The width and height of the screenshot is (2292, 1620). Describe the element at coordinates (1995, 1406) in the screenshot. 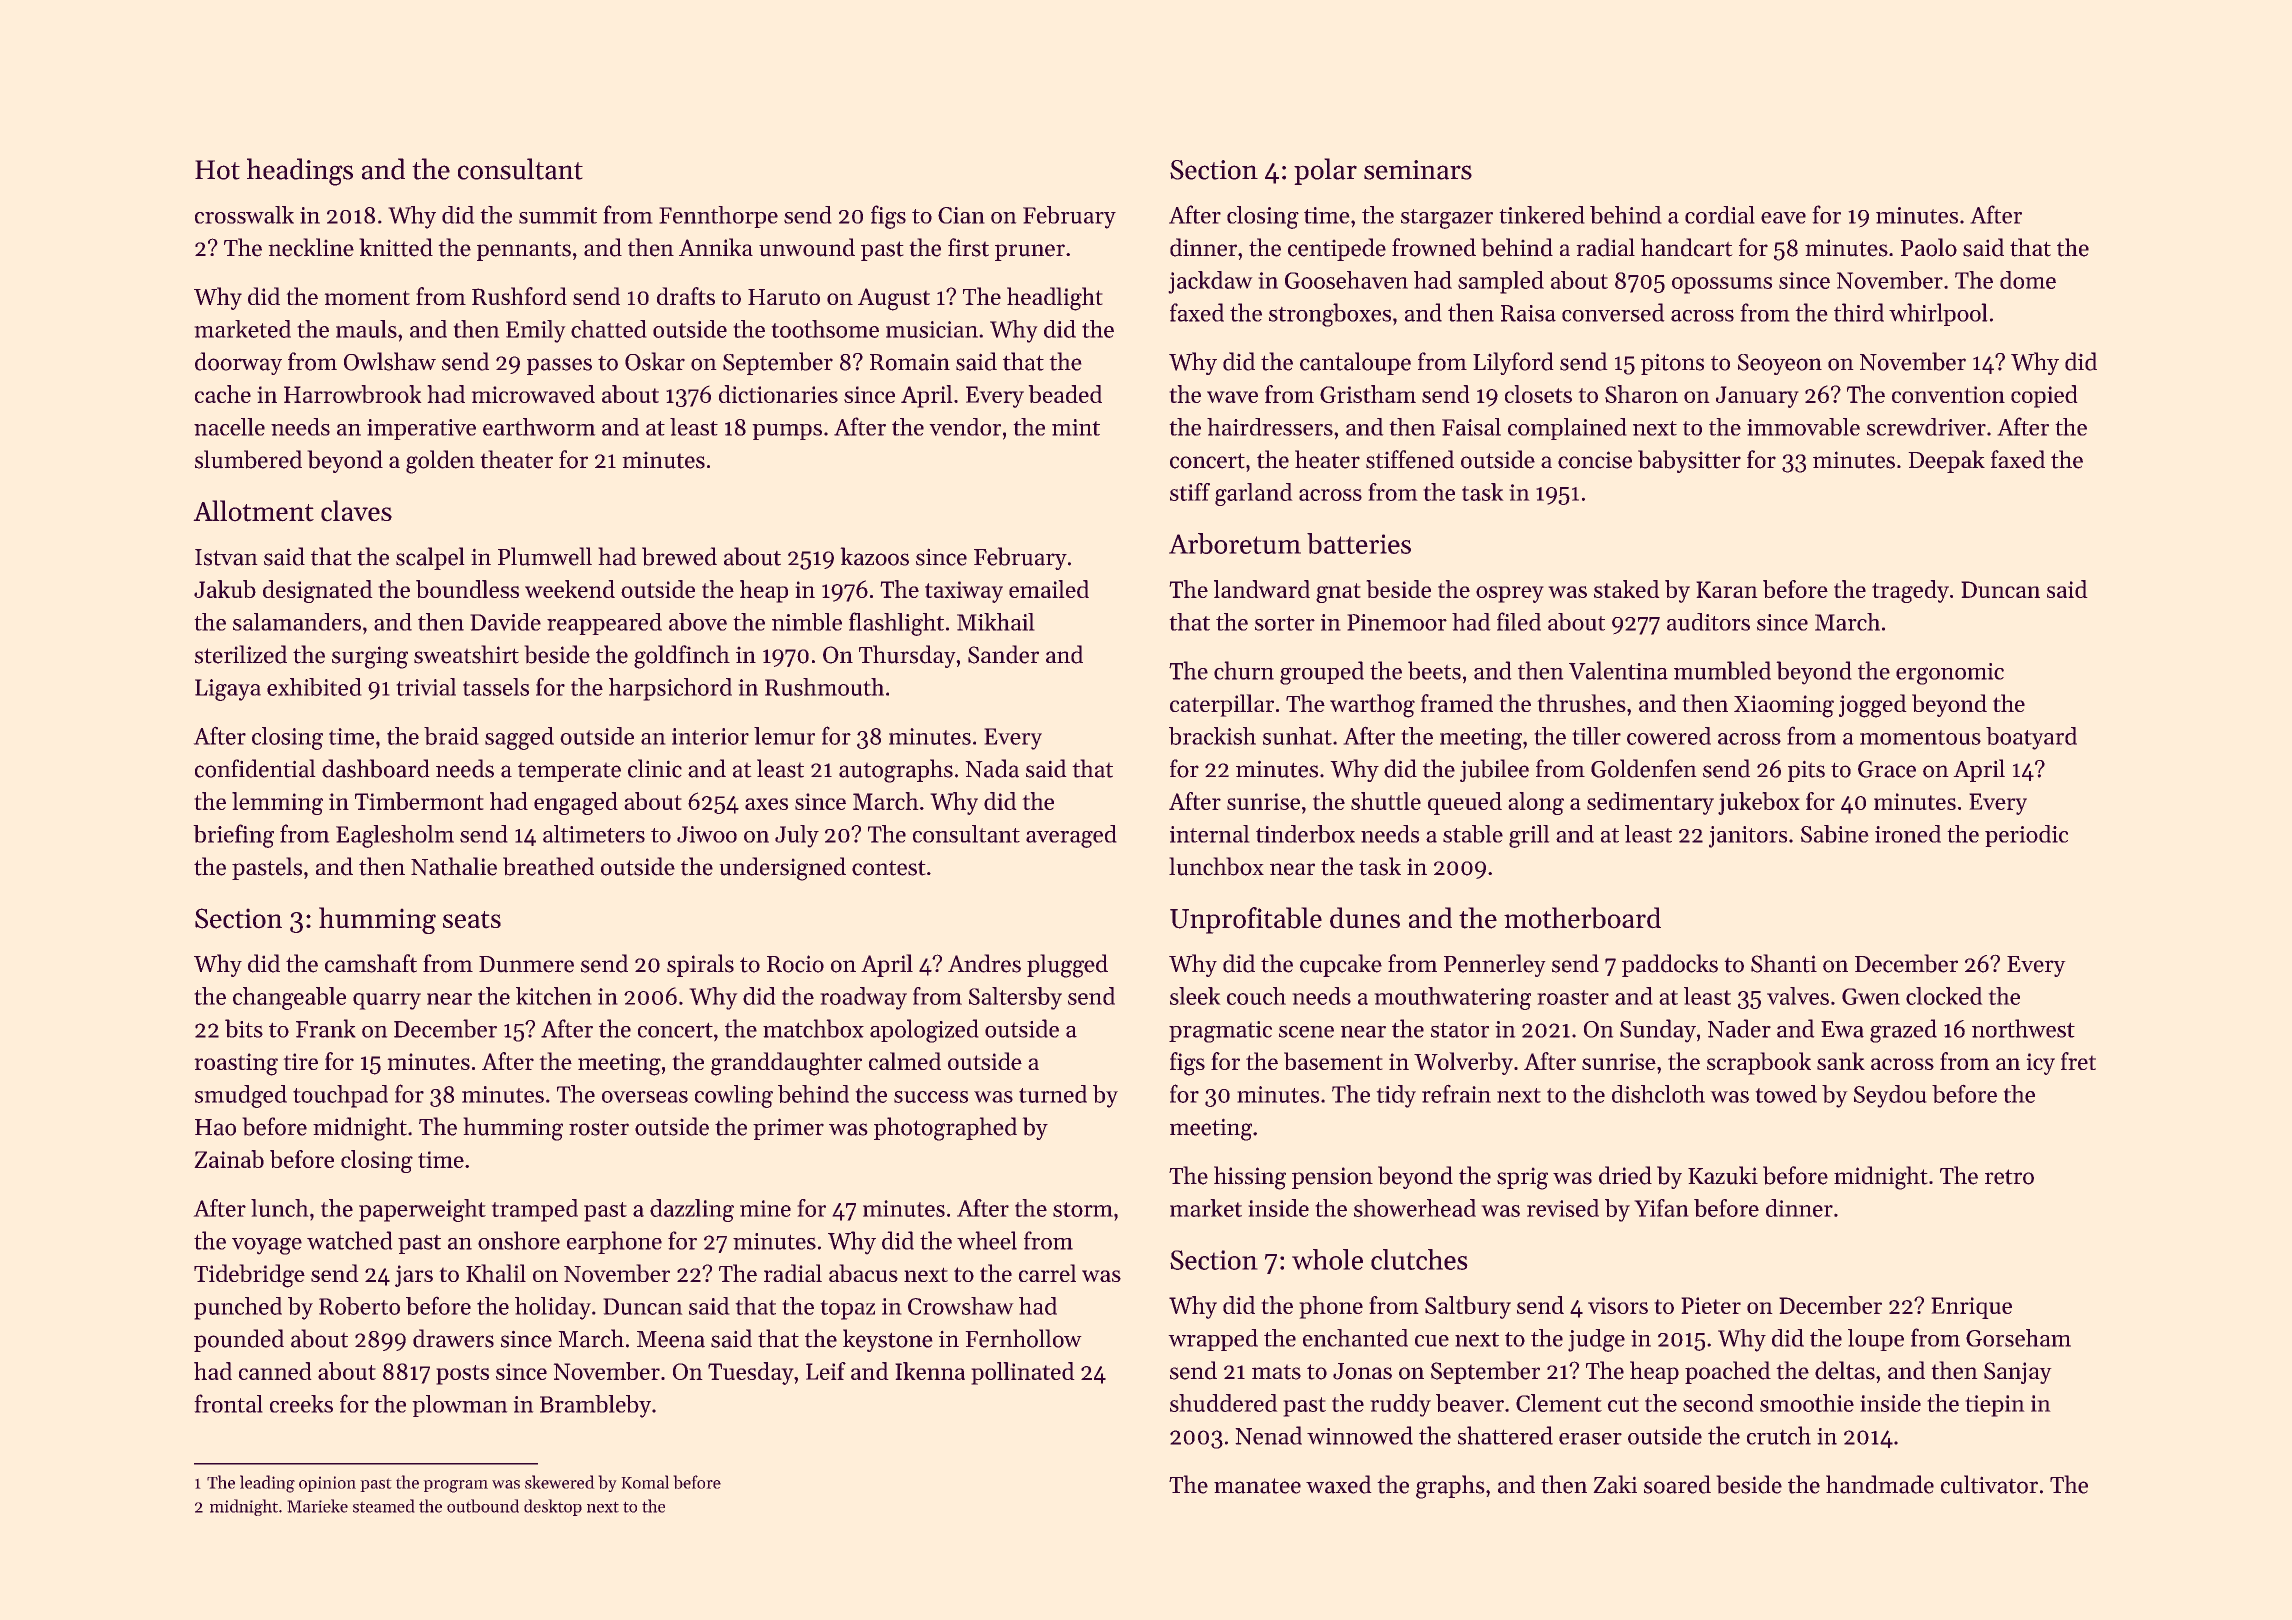

I see `tiepin` at that location.
